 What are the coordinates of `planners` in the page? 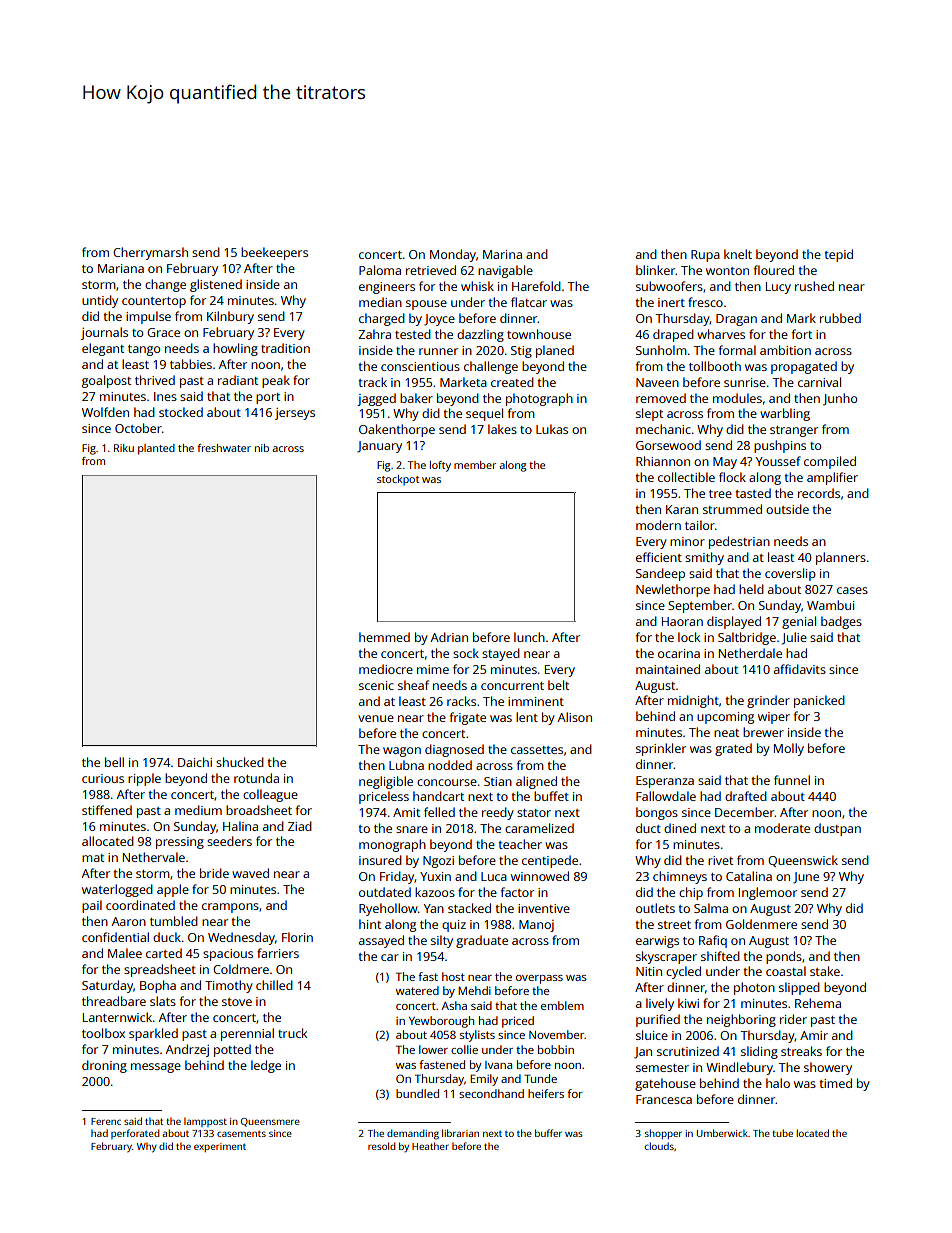 It's located at (841, 558).
